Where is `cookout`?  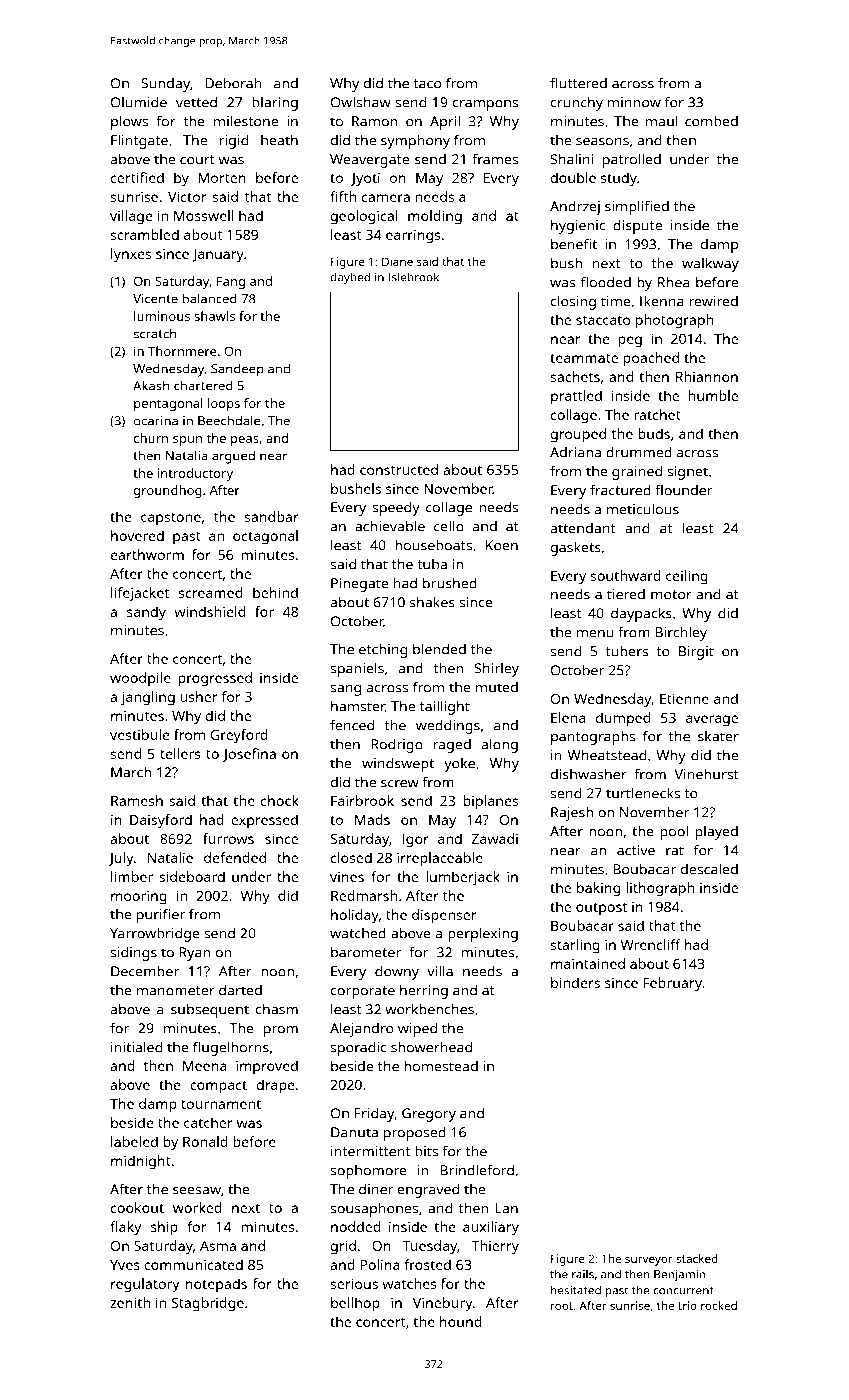 cookout is located at coordinates (137, 1207).
